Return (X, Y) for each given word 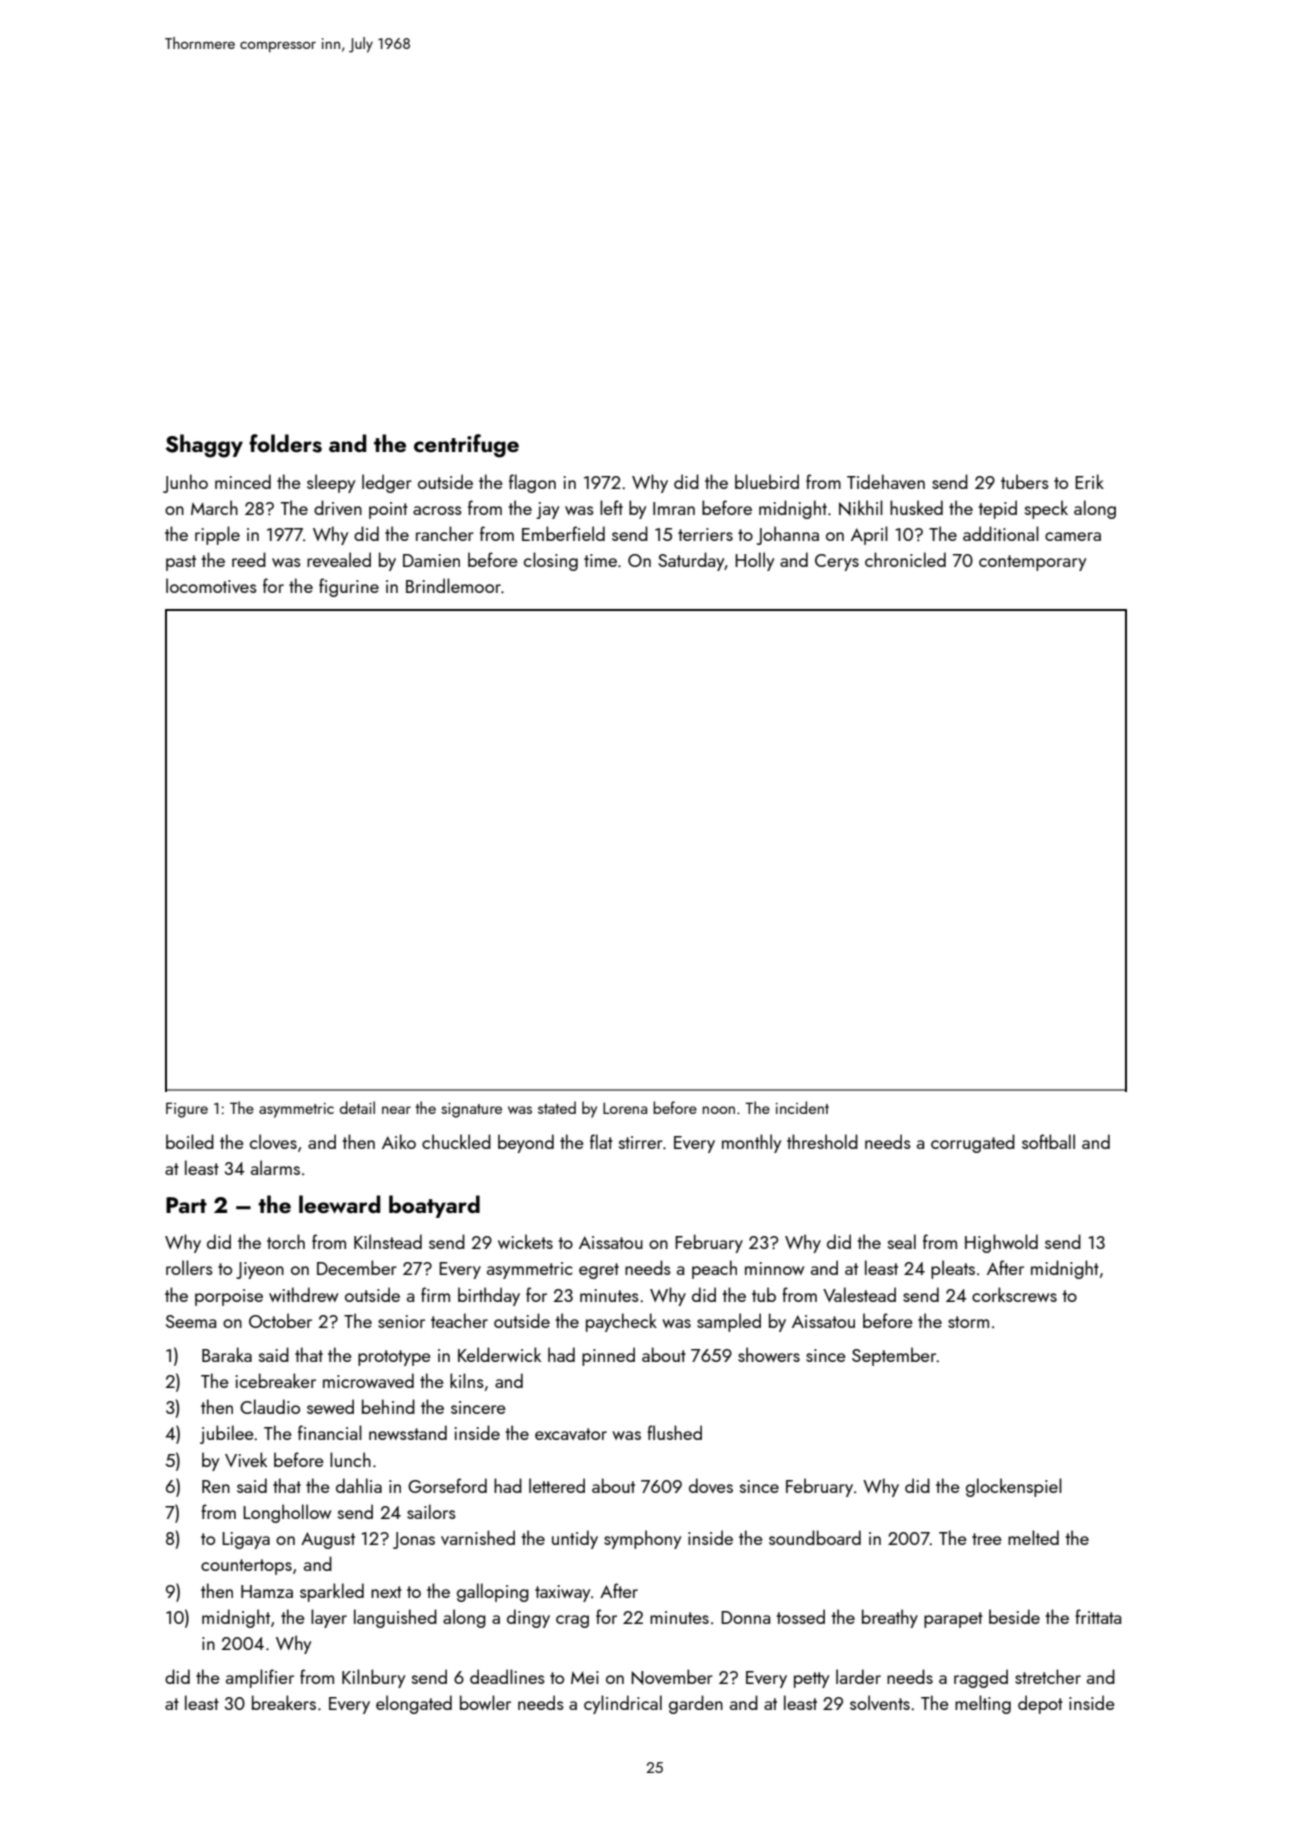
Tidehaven (886, 481)
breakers (284, 1702)
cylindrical (623, 1704)
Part (186, 1205)
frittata (1098, 1616)
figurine (349, 587)
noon (719, 1110)
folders (285, 443)
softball (1048, 1141)
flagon (532, 483)
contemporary (1032, 563)
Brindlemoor (453, 585)
